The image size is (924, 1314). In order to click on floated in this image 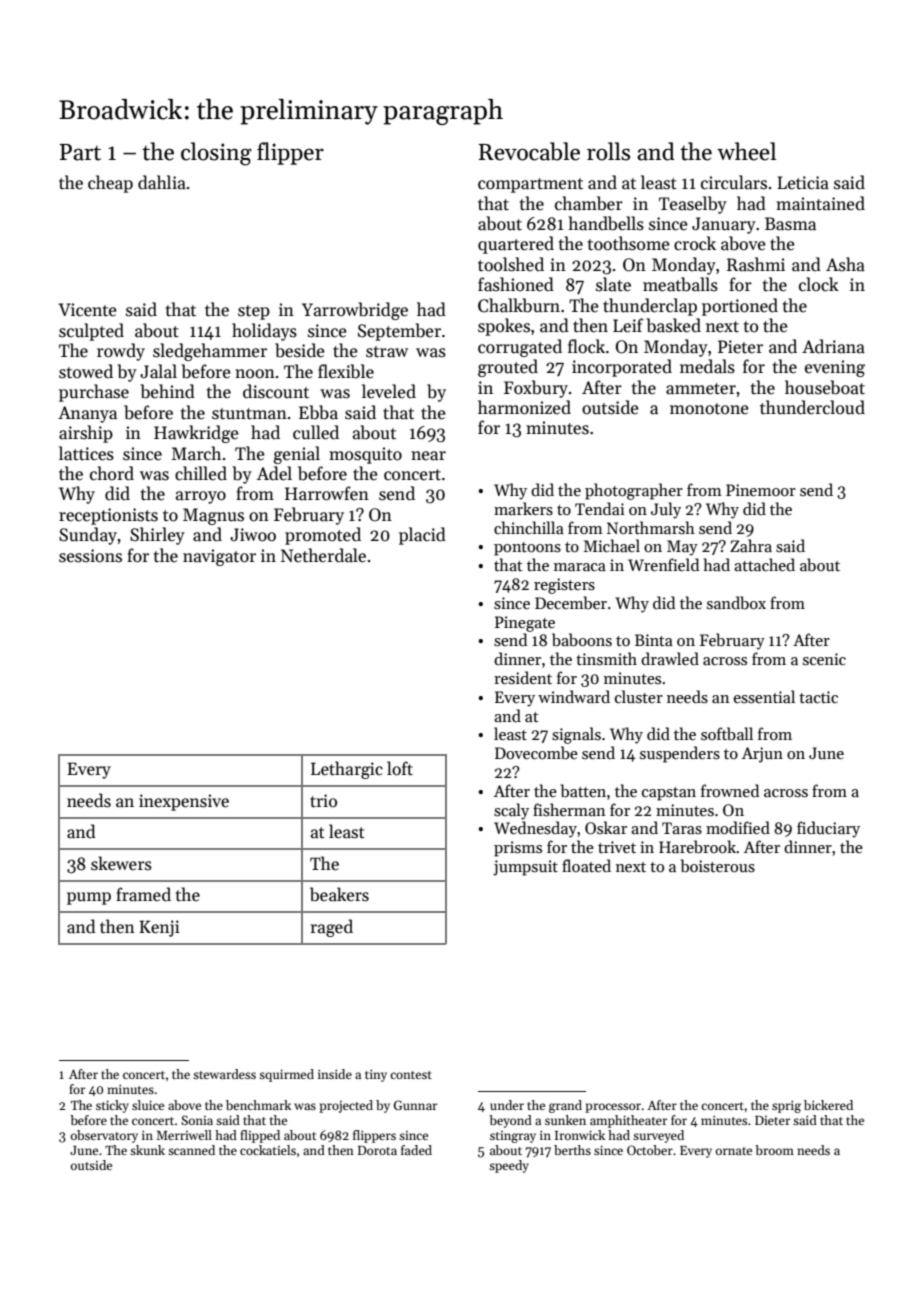, I will do `click(586, 865)`.
